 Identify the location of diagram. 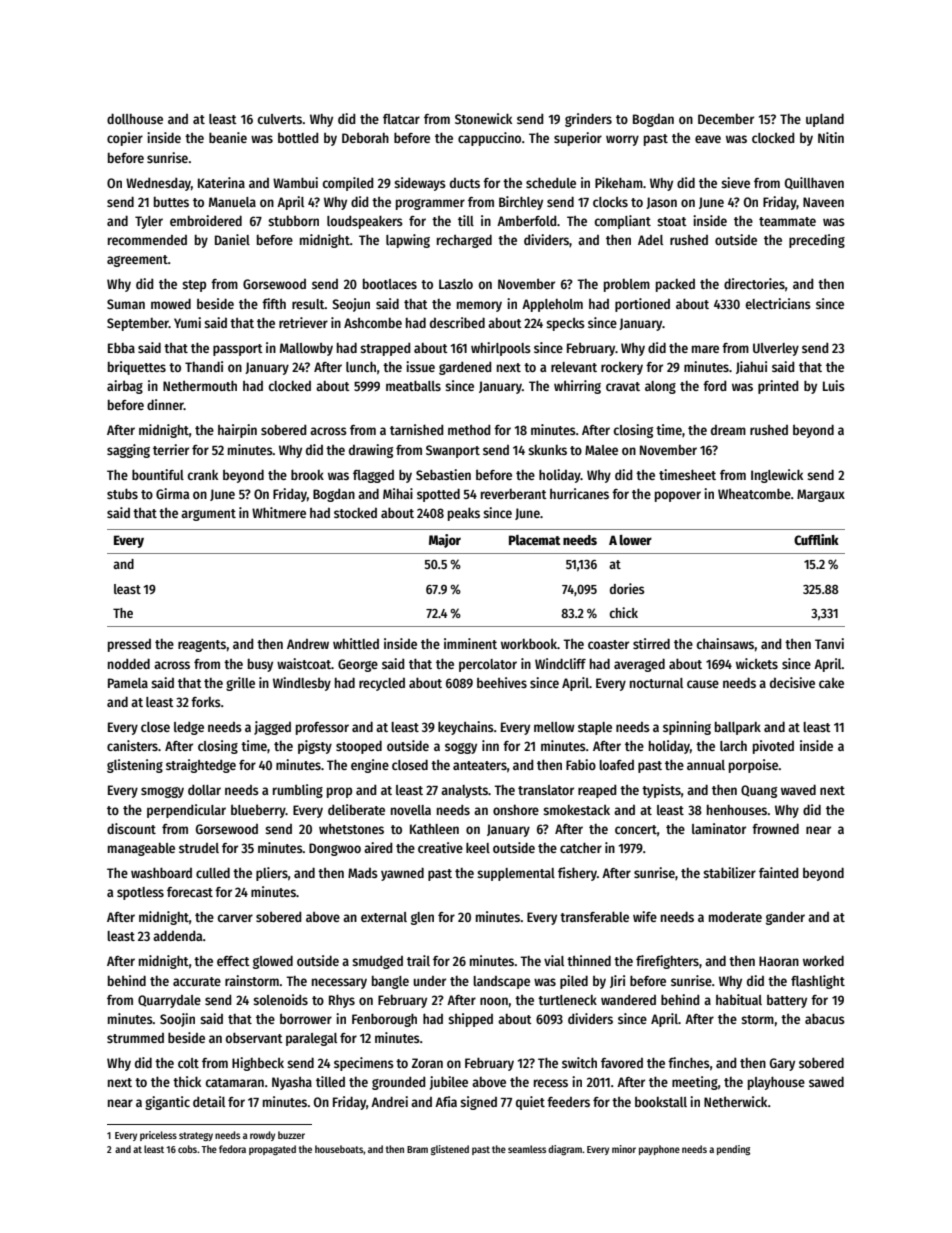
(565, 1150).
